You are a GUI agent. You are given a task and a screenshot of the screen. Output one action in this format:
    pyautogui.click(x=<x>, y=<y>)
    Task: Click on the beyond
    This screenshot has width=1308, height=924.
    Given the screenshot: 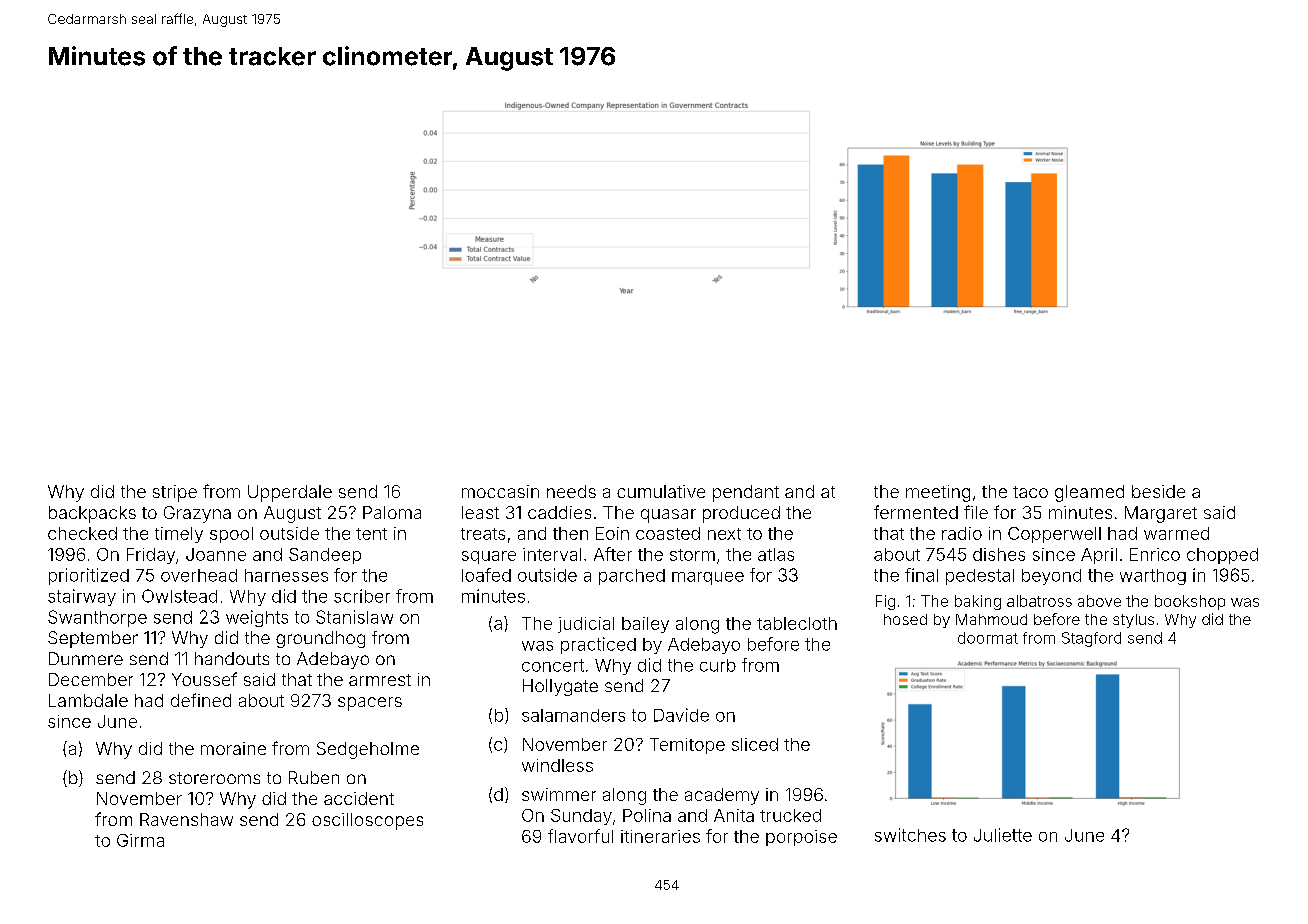 What is the action you would take?
    pyautogui.click(x=1051, y=577)
